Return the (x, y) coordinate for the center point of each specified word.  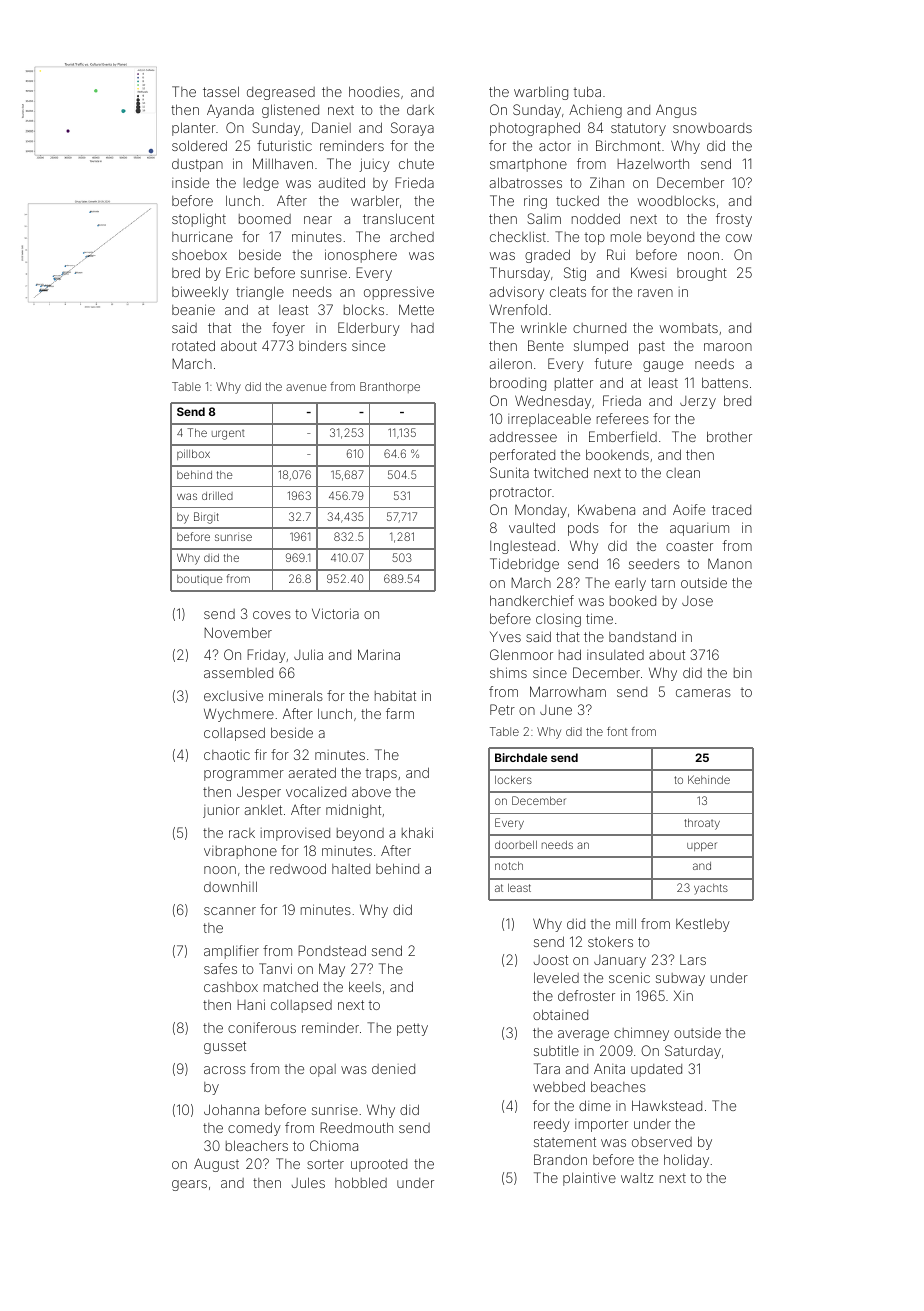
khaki (417, 832)
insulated (615, 655)
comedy (254, 1129)
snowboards (712, 128)
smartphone (528, 165)
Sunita (509, 472)
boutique (200, 579)
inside (190, 182)
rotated (193, 345)
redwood (298, 868)
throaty (702, 824)
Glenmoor (521, 654)
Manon (730, 563)
